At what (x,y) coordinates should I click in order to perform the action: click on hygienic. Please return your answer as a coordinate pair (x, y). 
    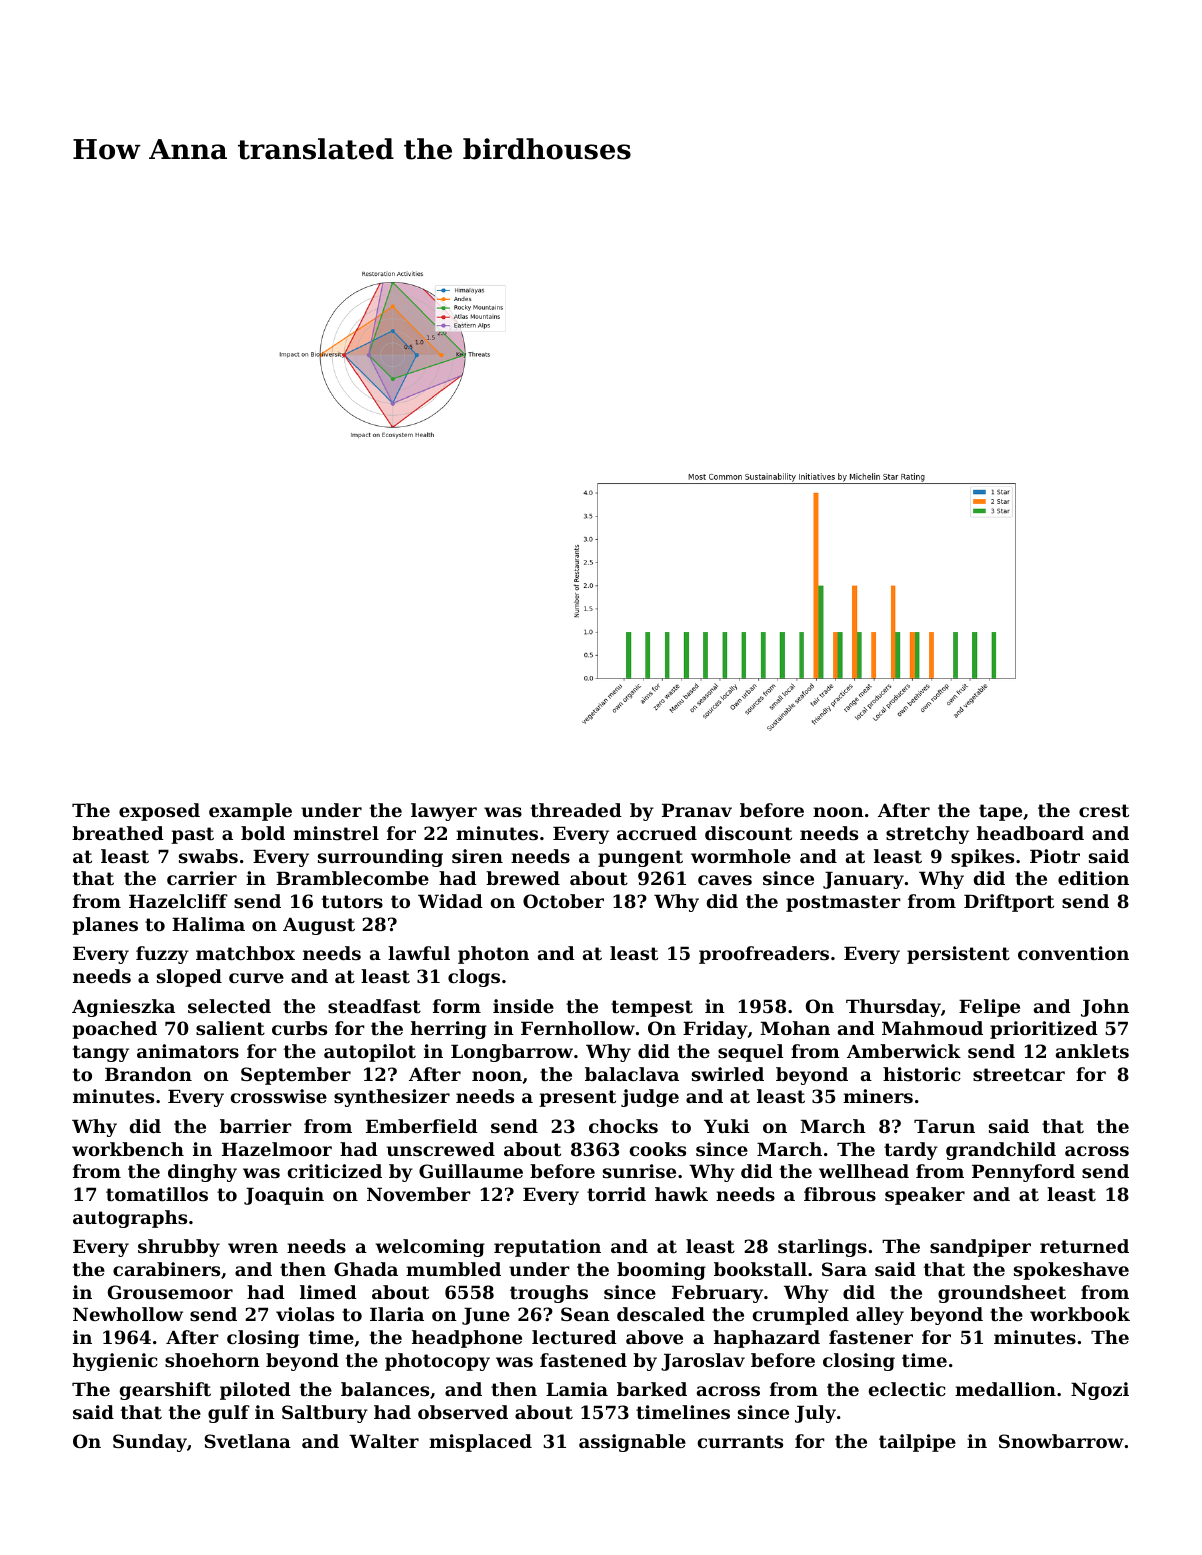
    Looking at the image, I should click on (115, 1362).
